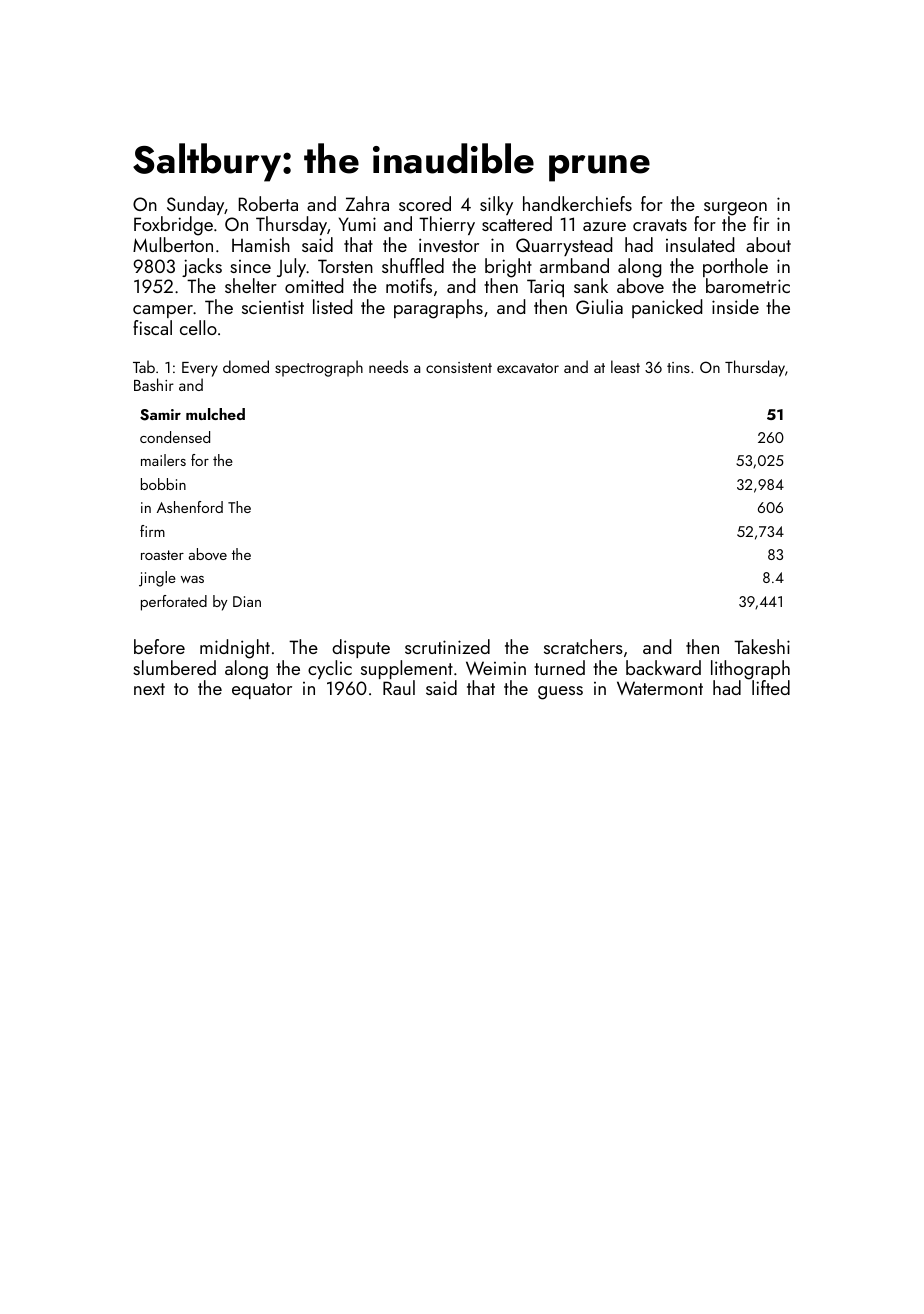  I want to click on Mulberton, so click(173, 244).
